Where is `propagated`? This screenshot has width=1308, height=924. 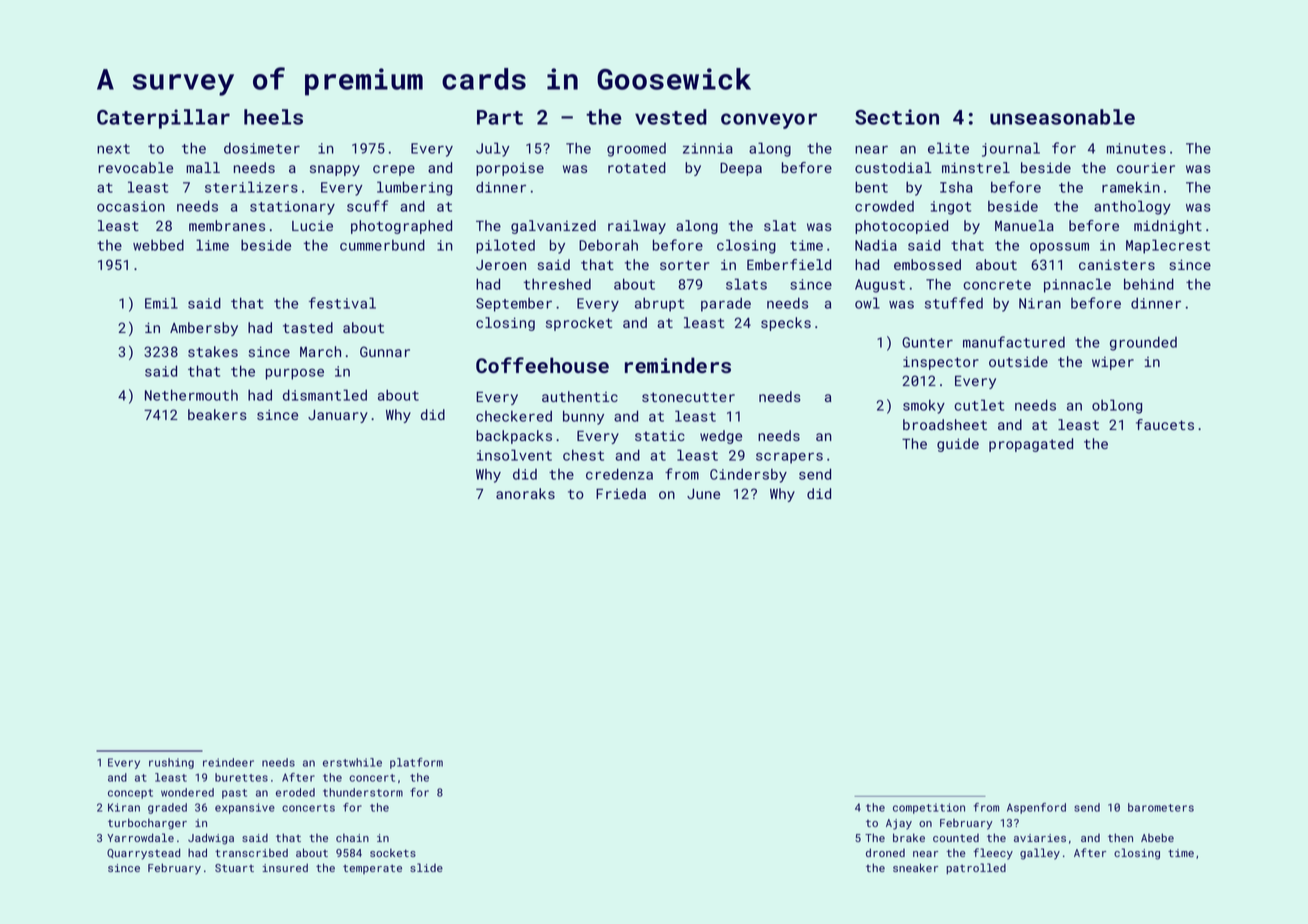 propagated is located at coordinates (1031, 445).
